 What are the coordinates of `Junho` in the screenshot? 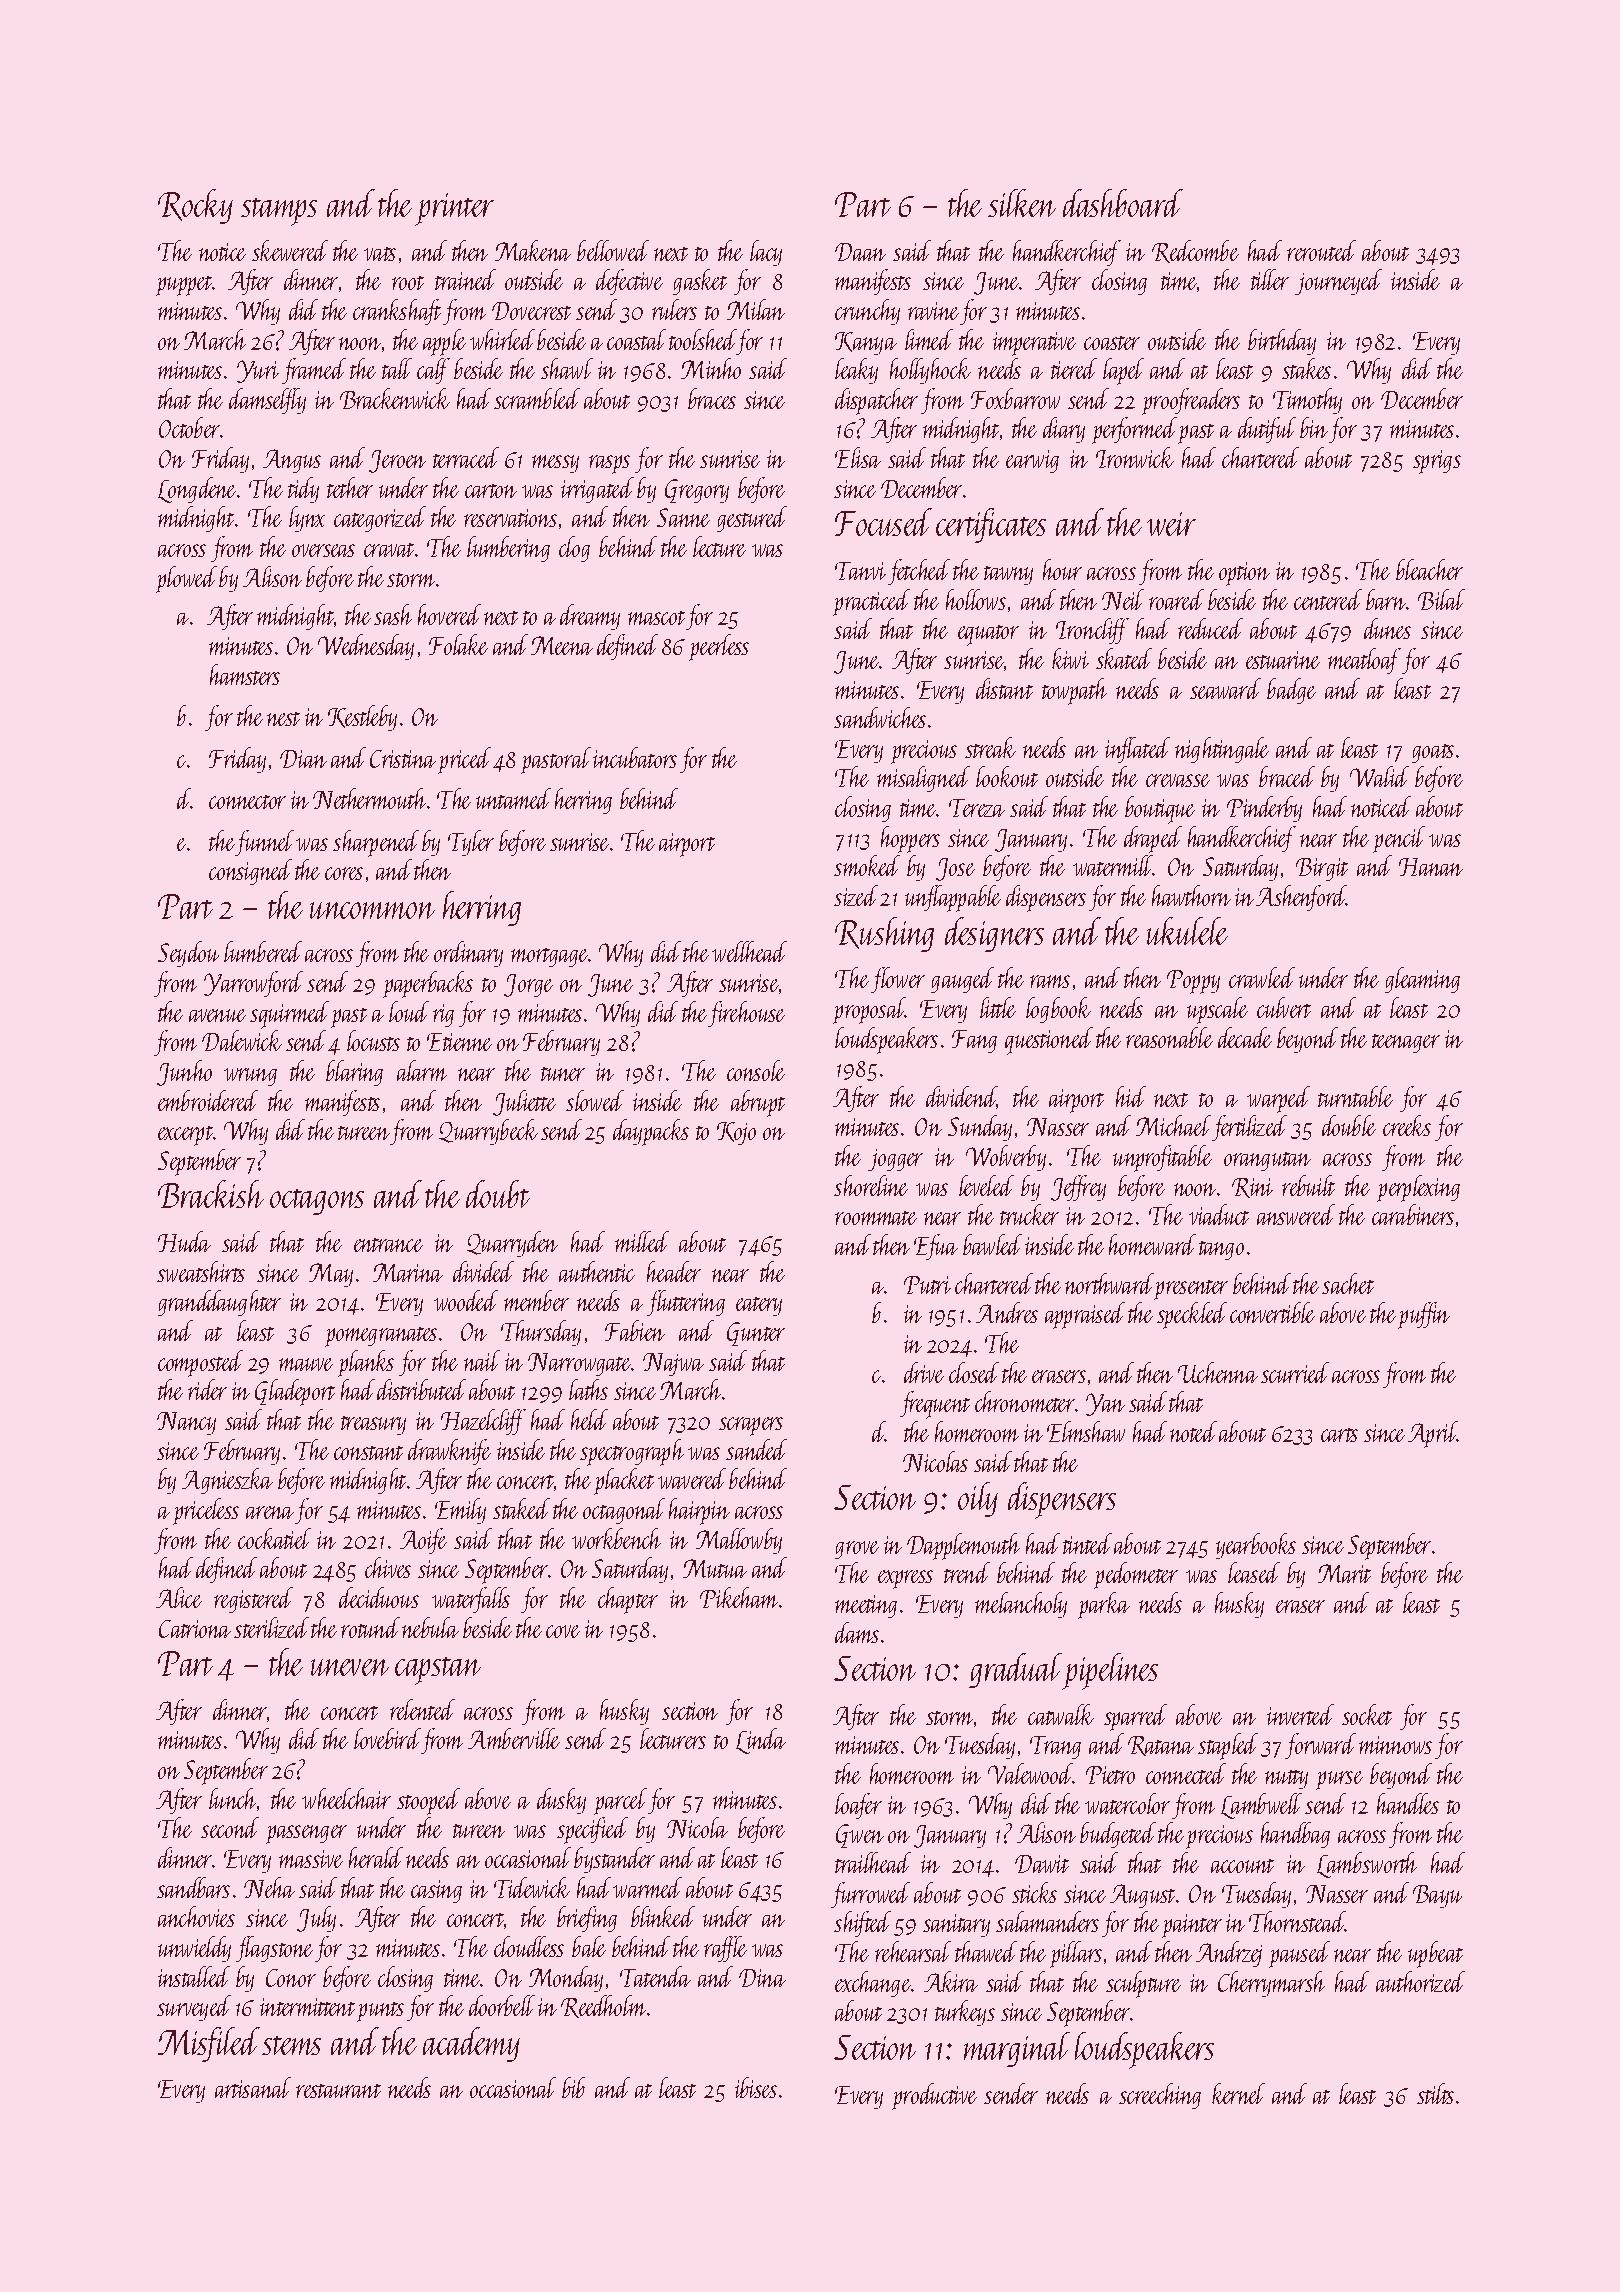 It's located at (184, 1073).
